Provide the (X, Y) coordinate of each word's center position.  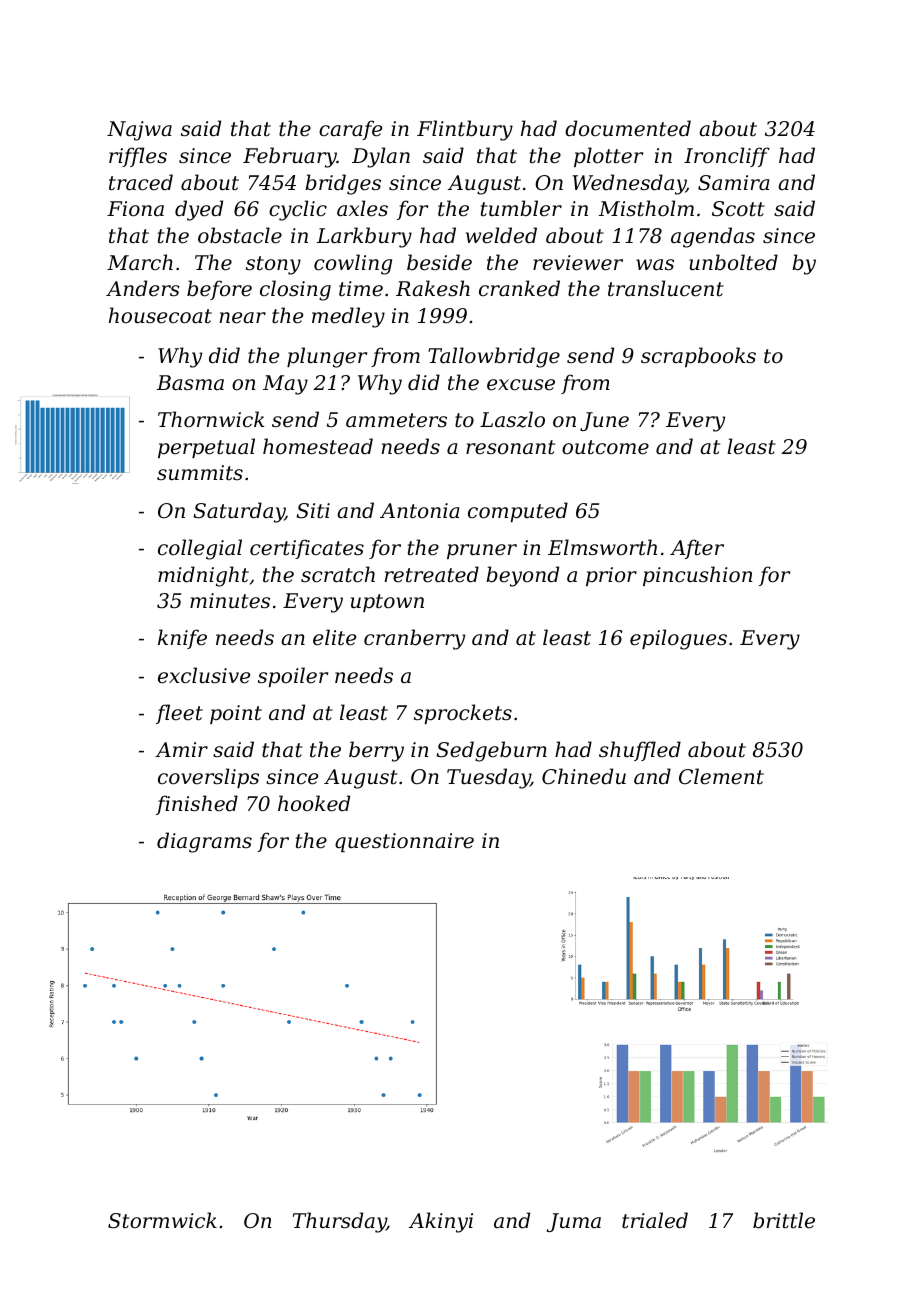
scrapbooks (698, 357)
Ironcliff (727, 157)
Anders (143, 288)
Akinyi (441, 1222)
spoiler (293, 677)
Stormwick (162, 1220)
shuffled (640, 751)
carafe (350, 130)
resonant (510, 447)
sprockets (463, 714)
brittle (784, 1220)
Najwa (139, 131)
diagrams (204, 842)
